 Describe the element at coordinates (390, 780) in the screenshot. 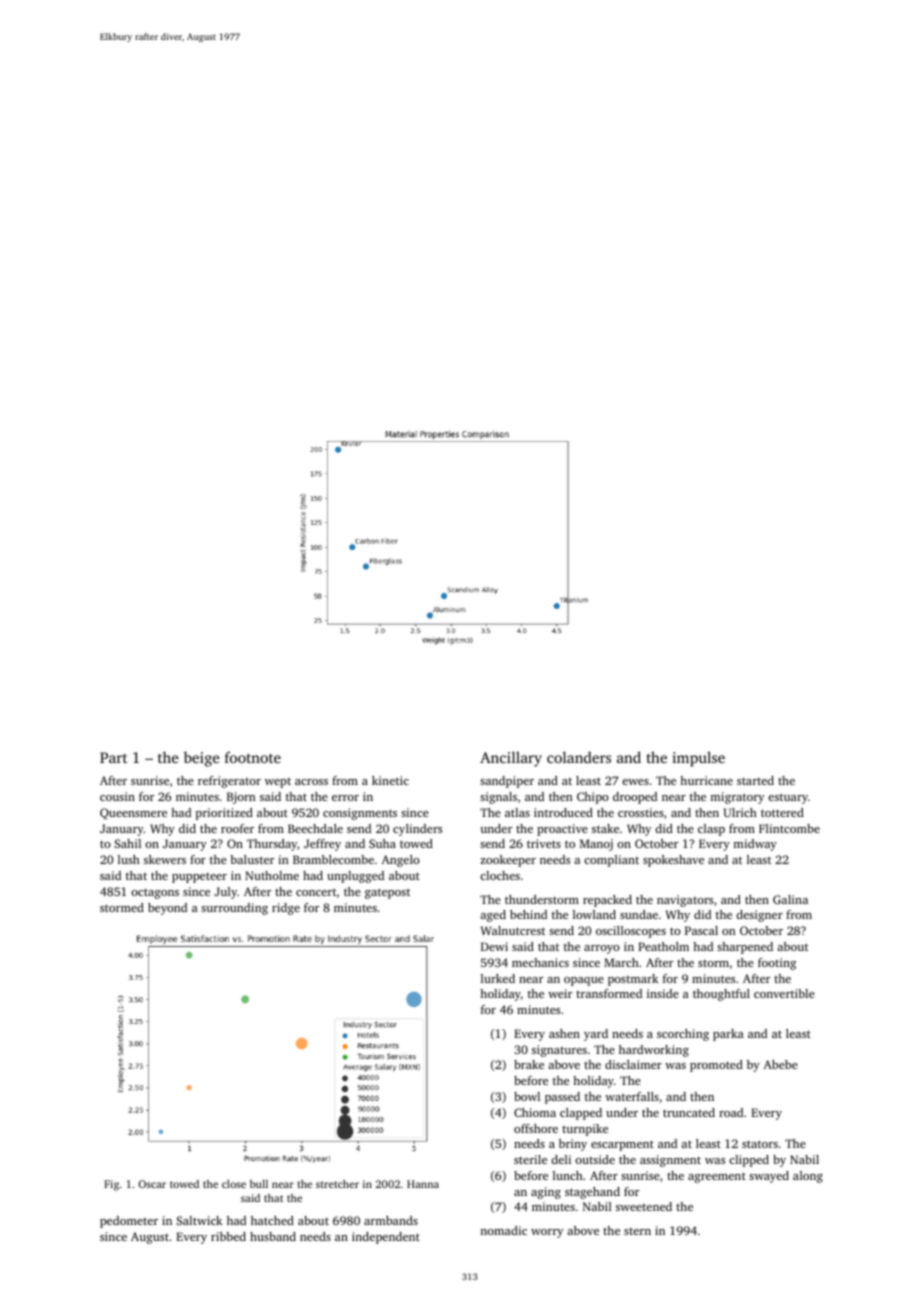

I see `kinetic` at that location.
